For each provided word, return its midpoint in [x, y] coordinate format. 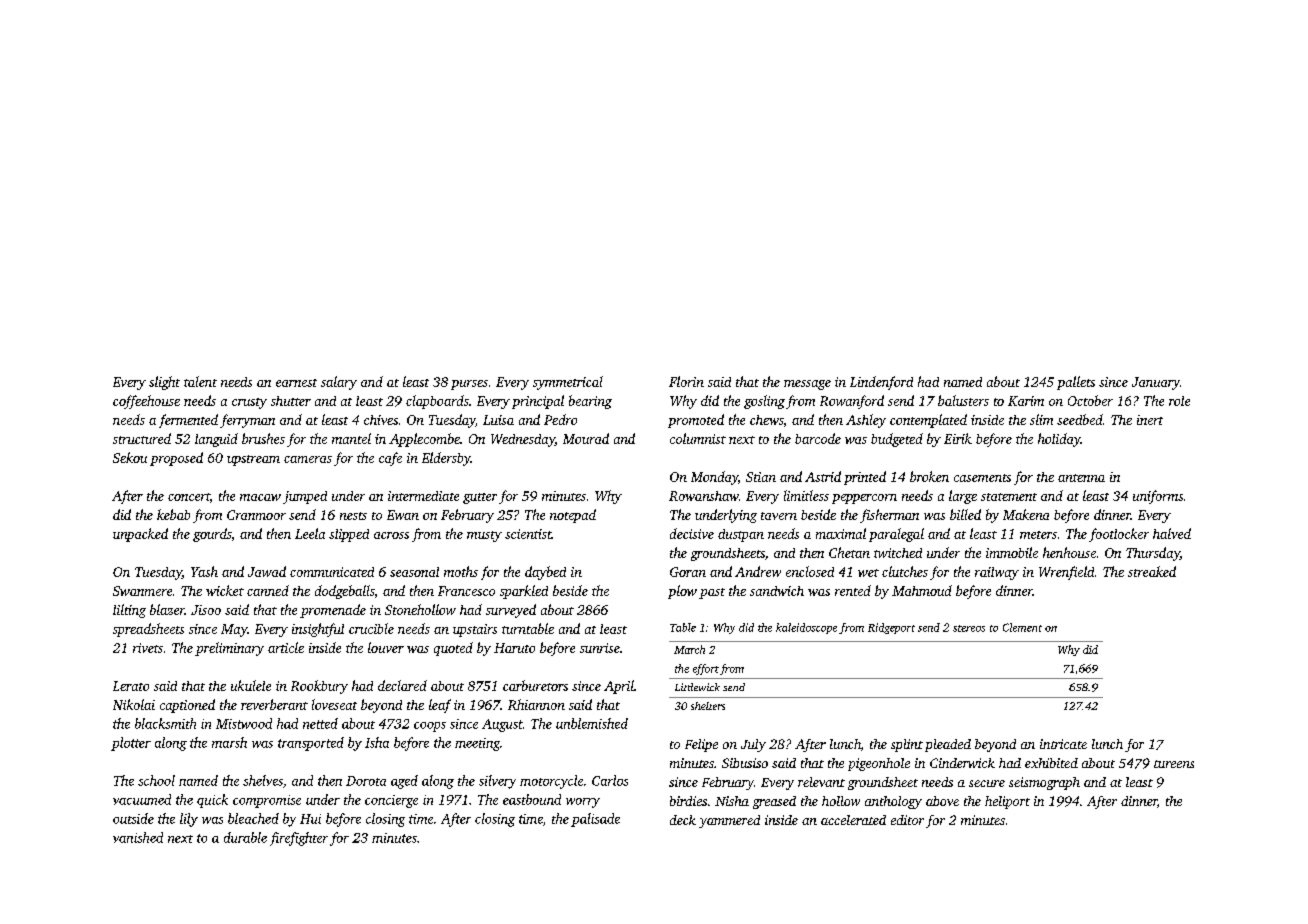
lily [189, 820]
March [689, 649]
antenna [1081, 478]
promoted [696, 421]
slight [164, 383]
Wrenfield [1066, 573]
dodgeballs [344, 592]
